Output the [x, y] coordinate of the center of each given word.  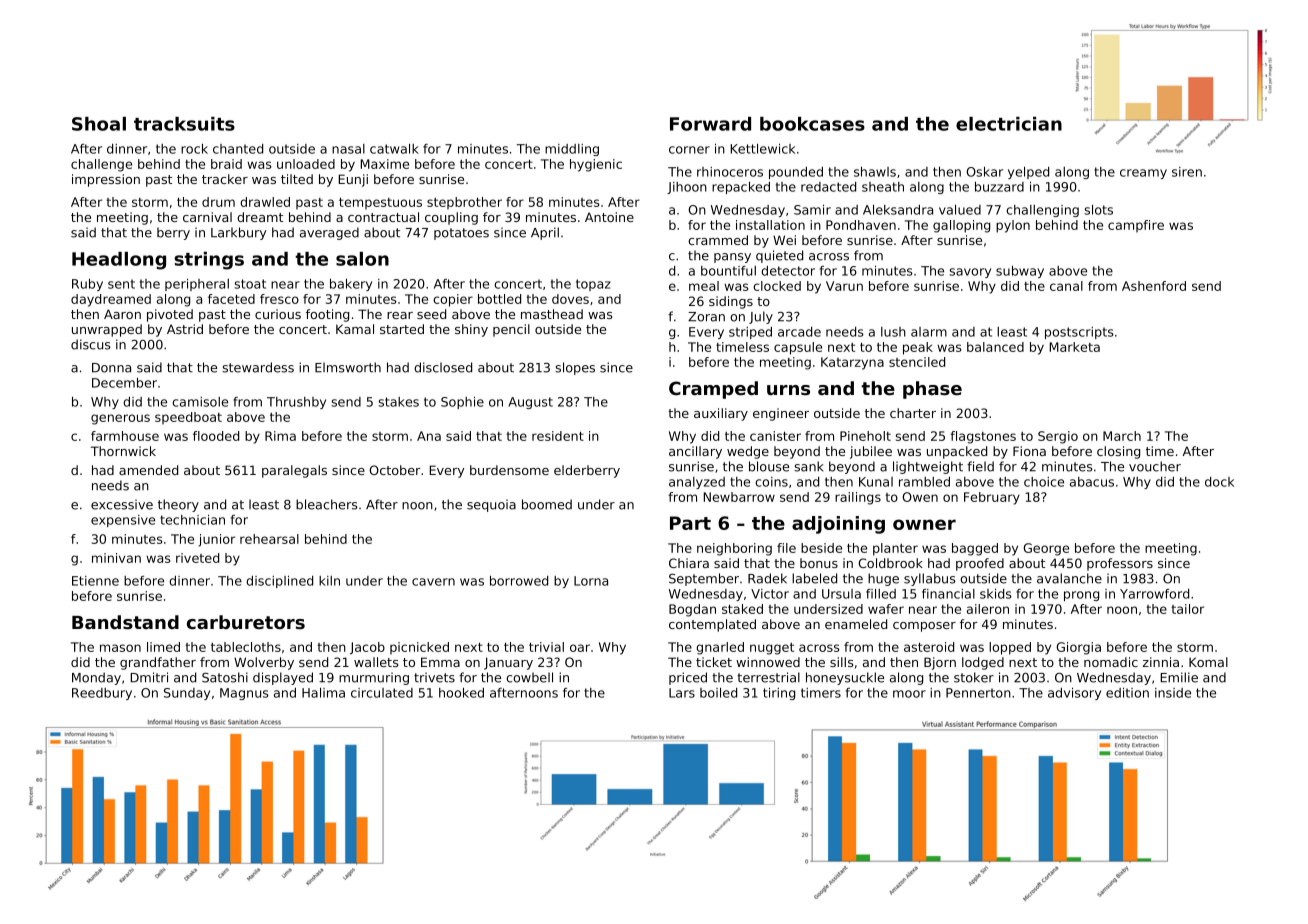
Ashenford [1154, 286]
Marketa [1075, 347]
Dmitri [149, 677]
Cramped [713, 390]
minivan [116, 558]
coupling [451, 218]
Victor [770, 594]
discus [91, 344]
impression [106, 180]
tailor [1187, 609]
